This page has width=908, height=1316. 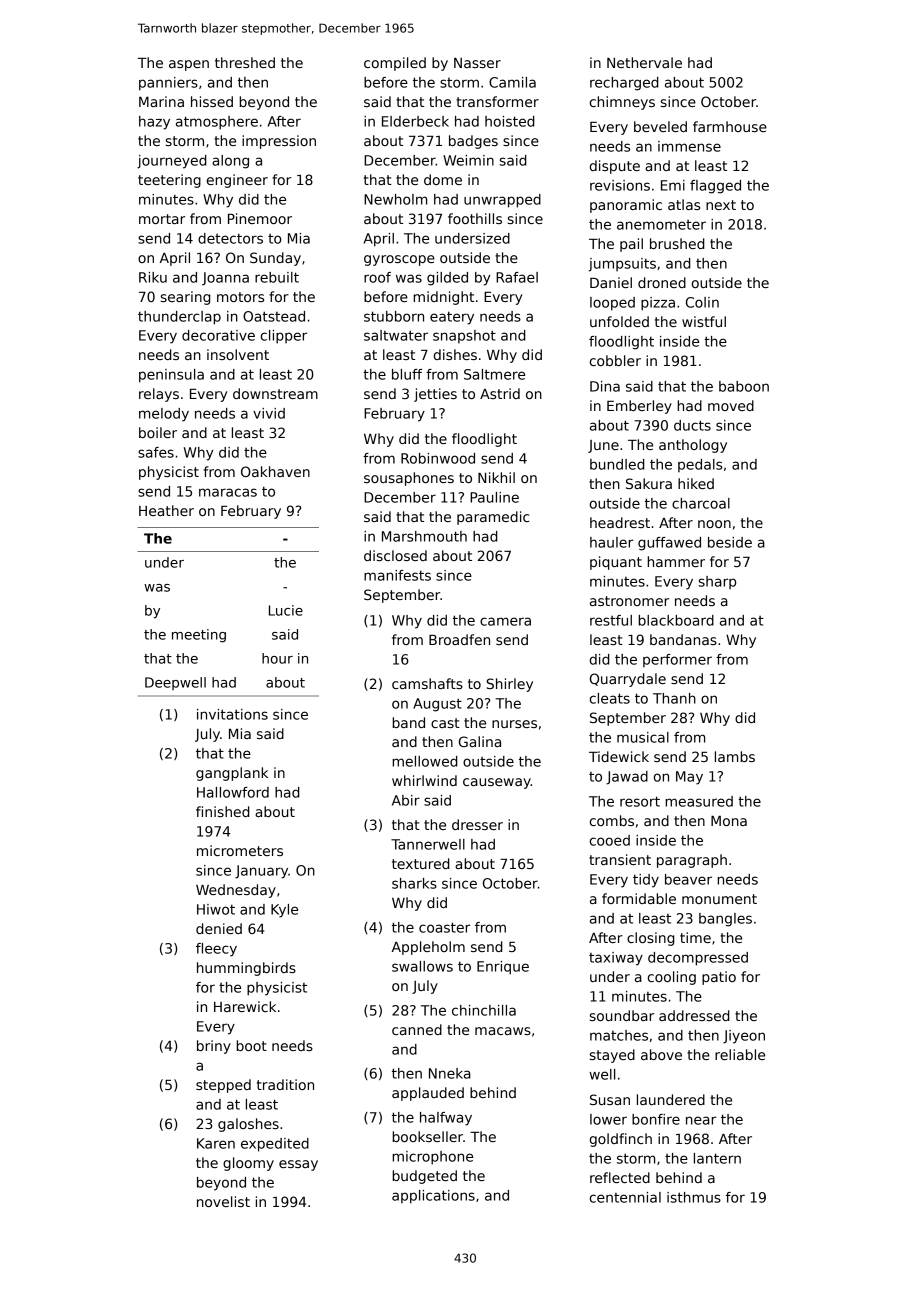 What do you see at coordinates (619, 321) in the page?
I see `unfolded` at bounding box center [619, 321].
